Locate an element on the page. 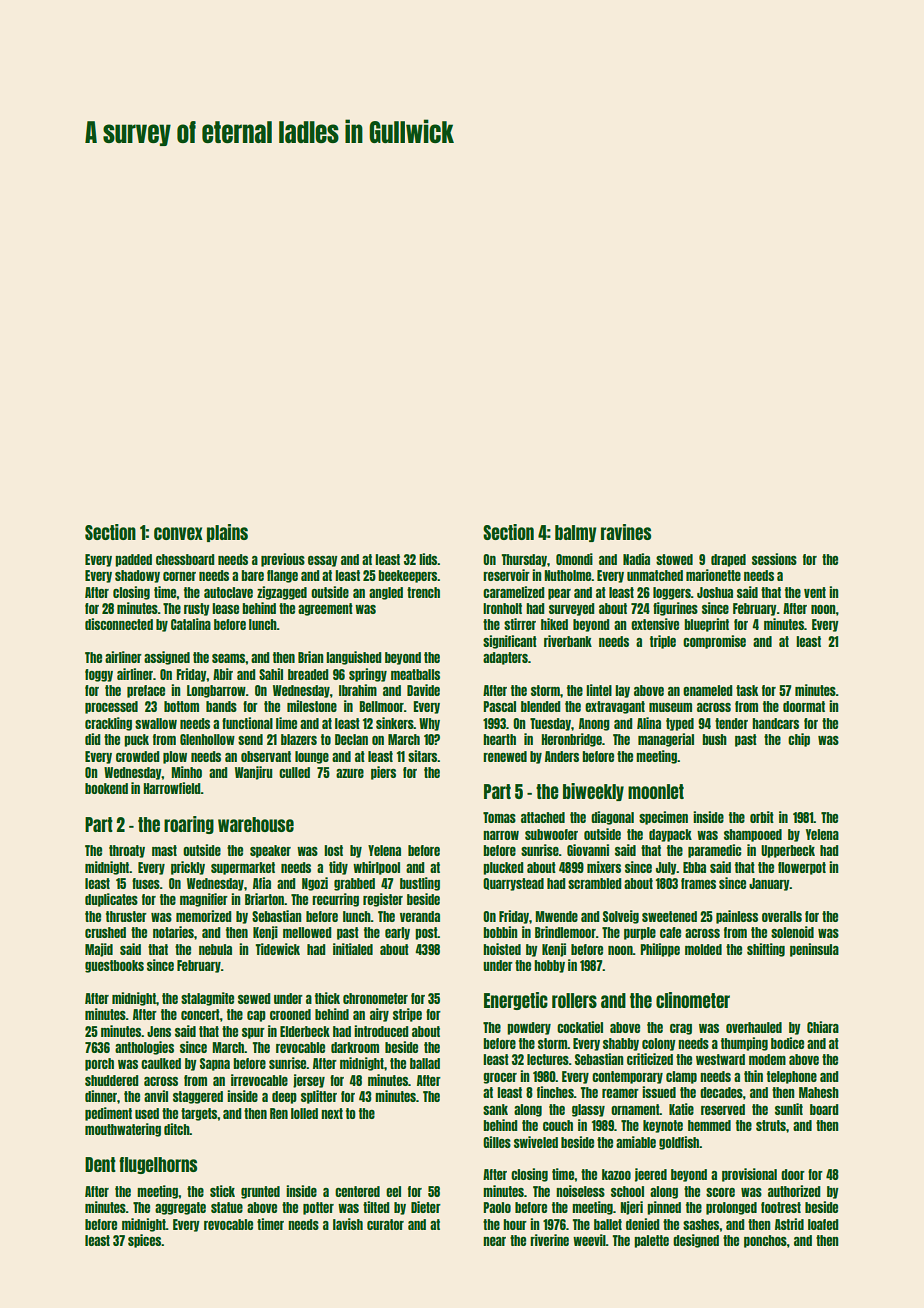 This image has width=924, height=1308. orbit is located at coordinates (762, 817).
